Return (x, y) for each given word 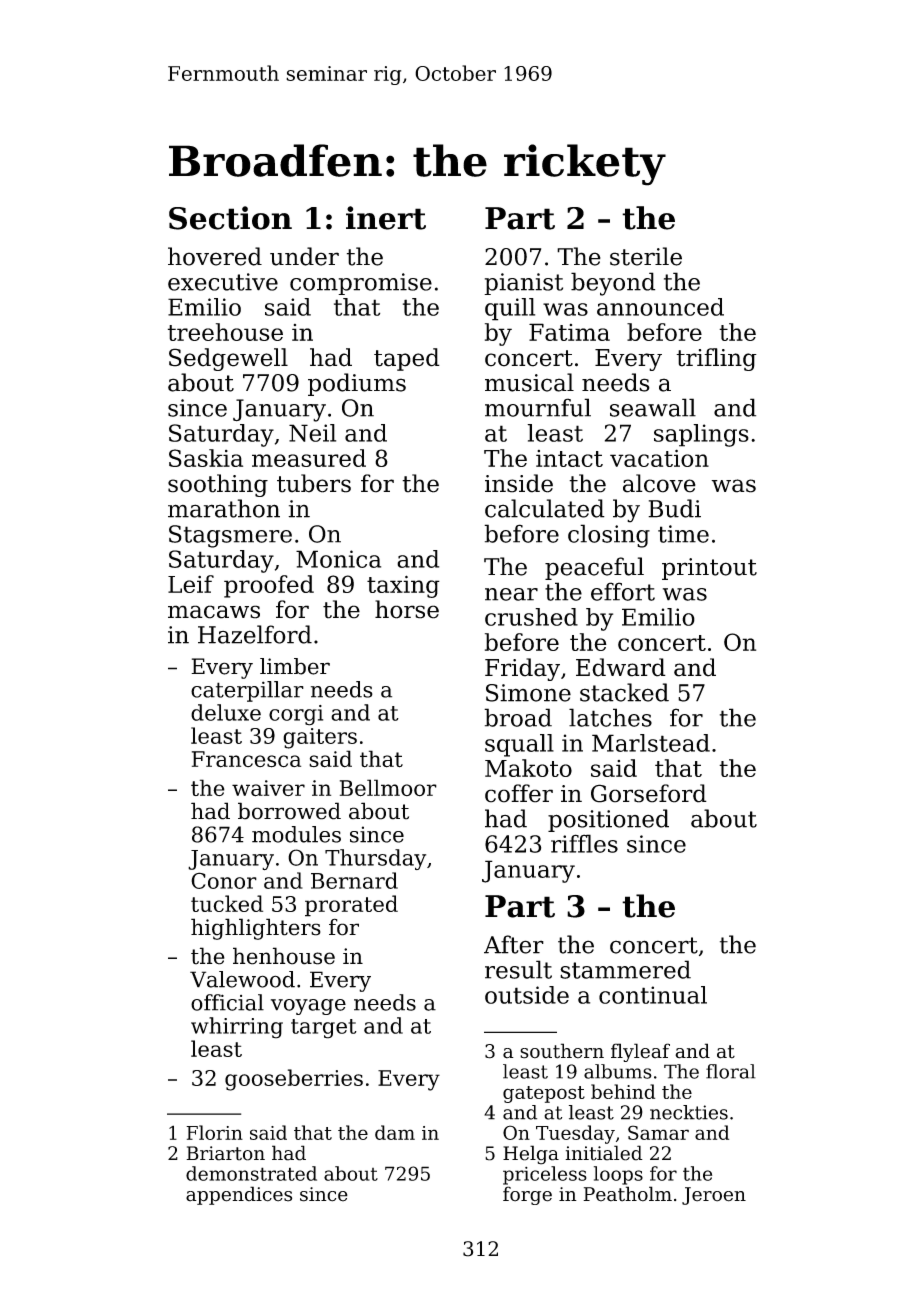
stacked (624, 692)
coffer (519, 793)
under (304, 256)
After (514, 944)
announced (660, 307)
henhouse (284, 956)
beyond (613, 284)
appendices (239, 1195)
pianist (523, 284)
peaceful (594, 568)
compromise (361, 284)
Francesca (246, 759)
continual (653, 995)
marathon (224, 508)
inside (519, 483)
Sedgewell (228, 359)
